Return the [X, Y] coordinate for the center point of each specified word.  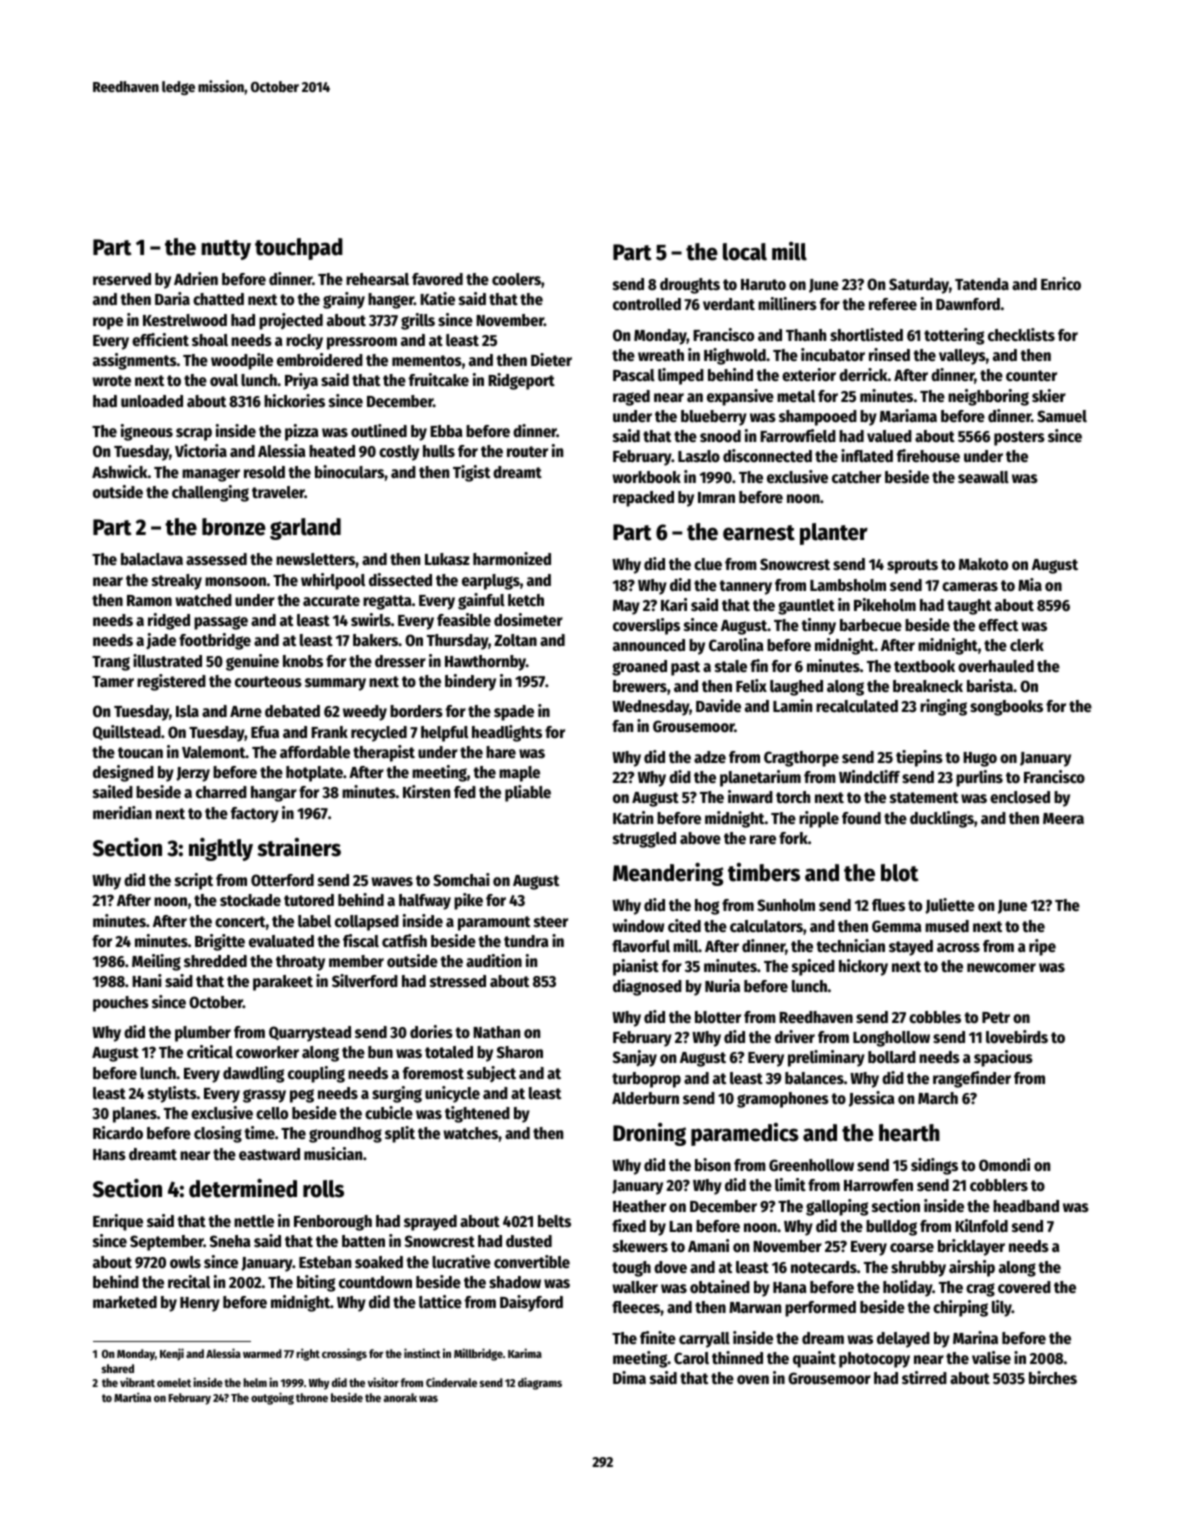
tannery [745, 587]
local [745, 252]
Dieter [551, 360]
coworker [267, 1052]
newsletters [316, 559]
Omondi [1004, 1165]
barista [990, 685]
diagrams [540, 1383]
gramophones [783, 1100]
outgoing [272, 1398]
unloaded [152, 401]
